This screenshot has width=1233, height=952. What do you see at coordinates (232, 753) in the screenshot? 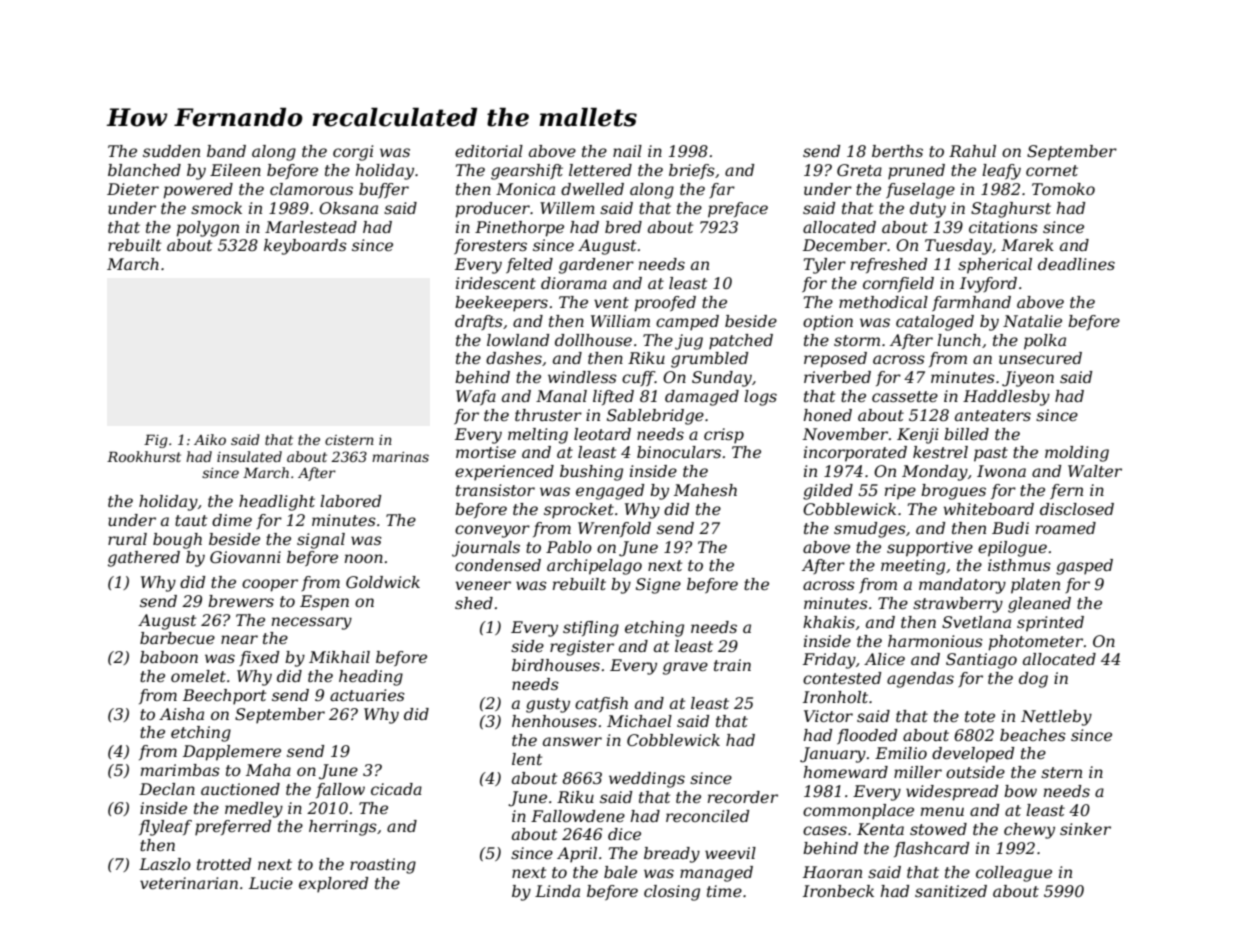
I see `Dapplemere` at bounding box center [232, 753].
